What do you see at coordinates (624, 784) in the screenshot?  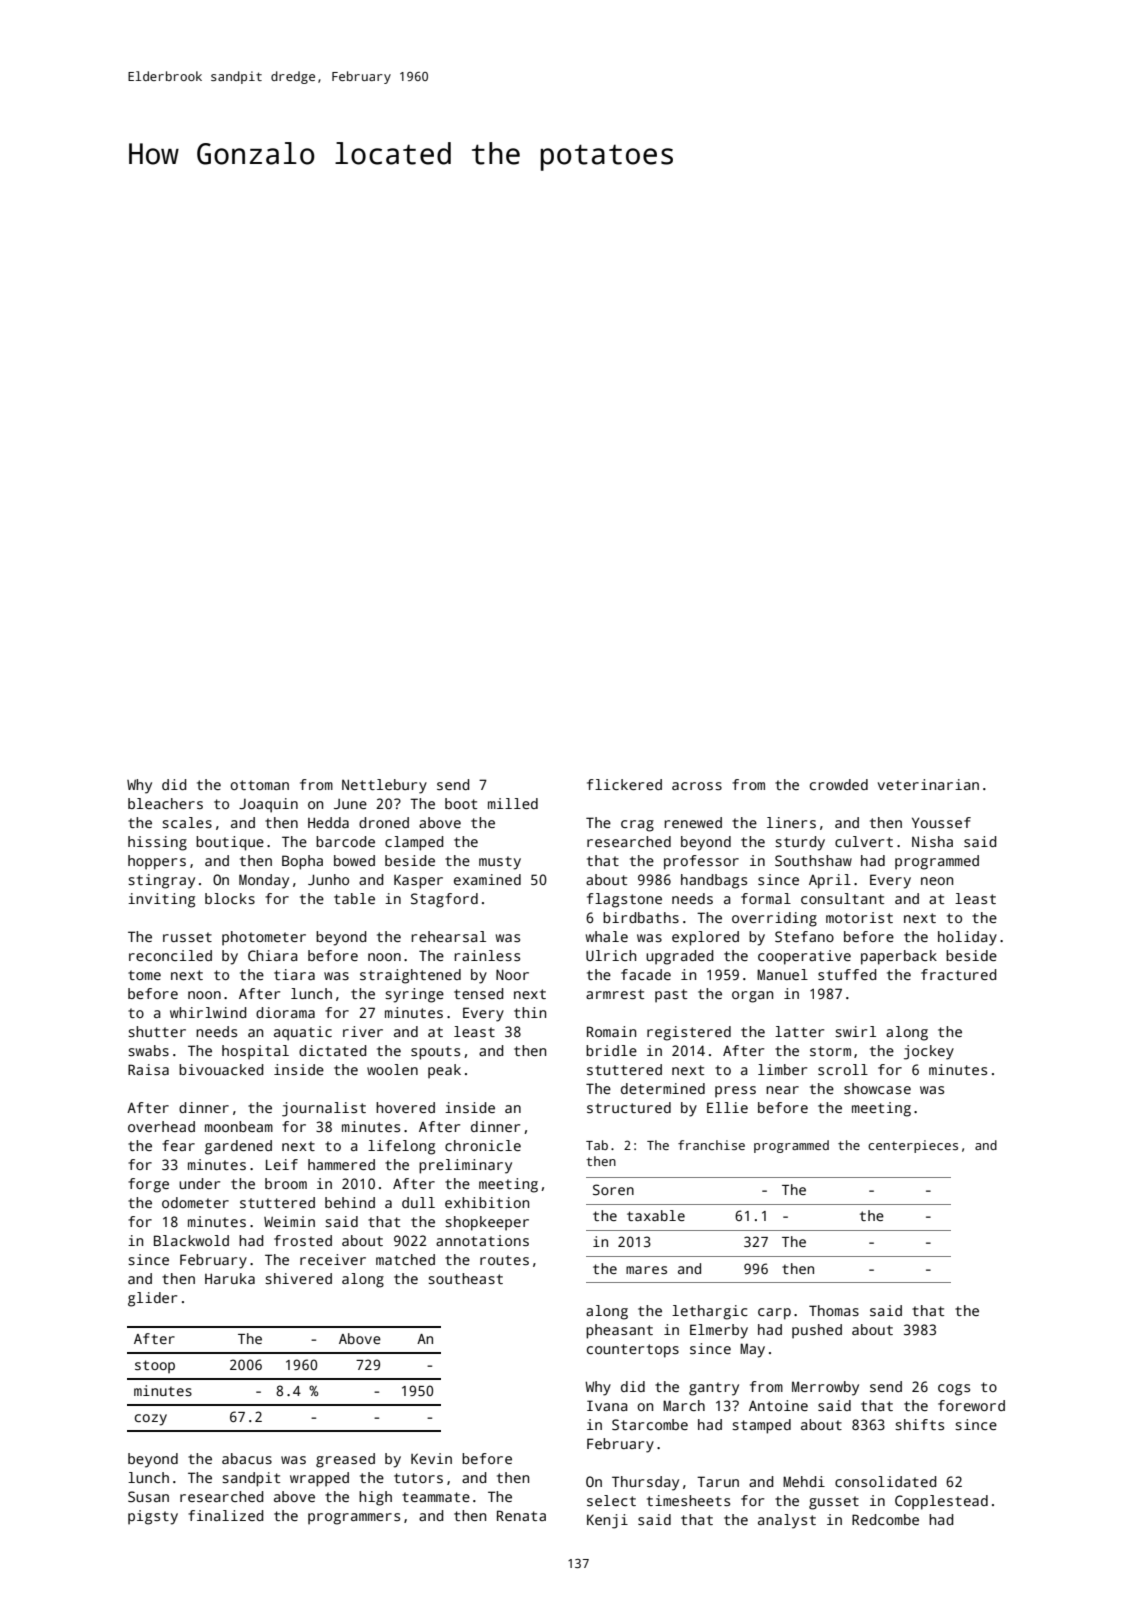 I see `flickered` at bounding box center [624, 784].
